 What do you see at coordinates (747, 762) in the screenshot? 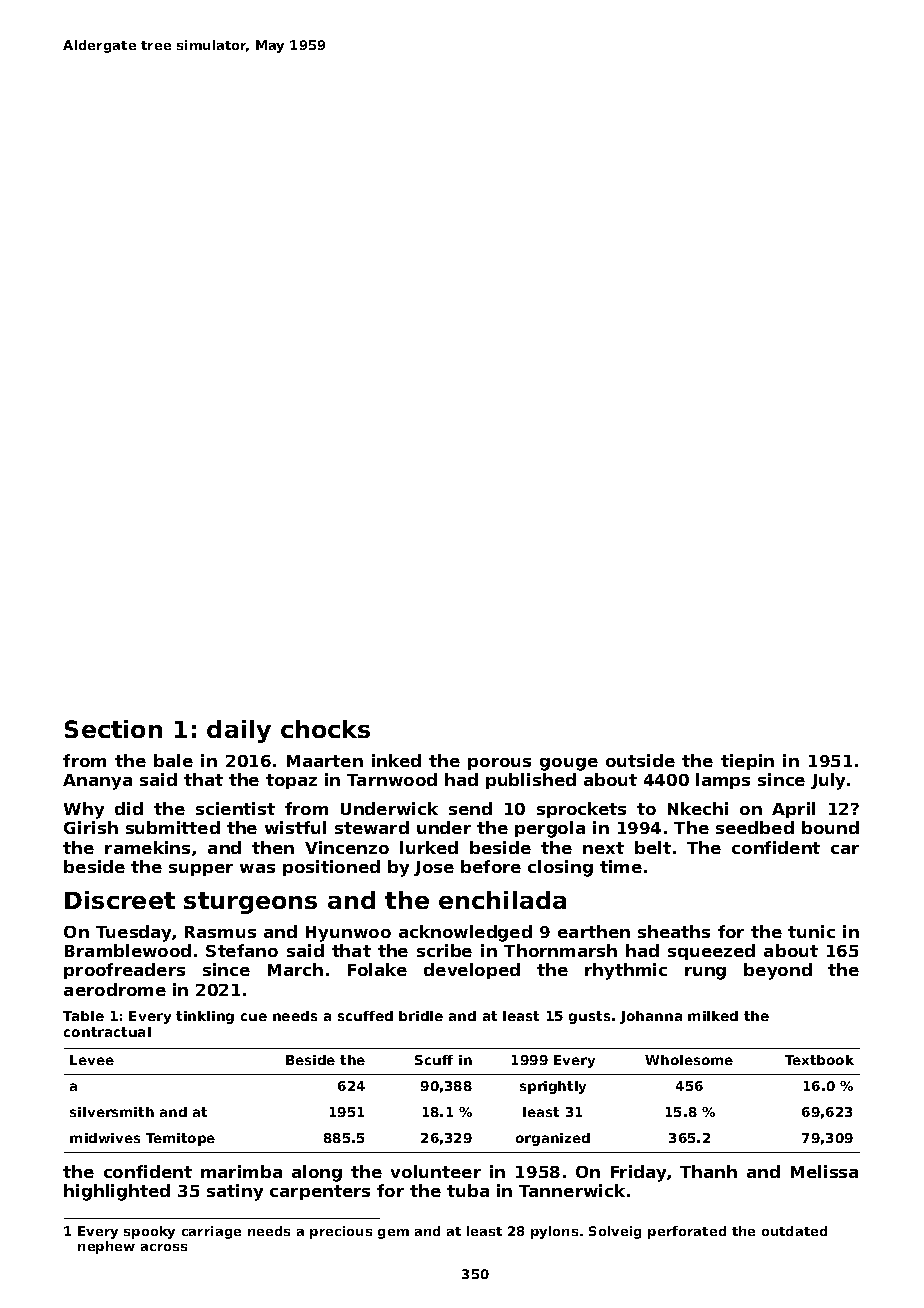
I see `tiepin` at bounding box center [747, 762].
